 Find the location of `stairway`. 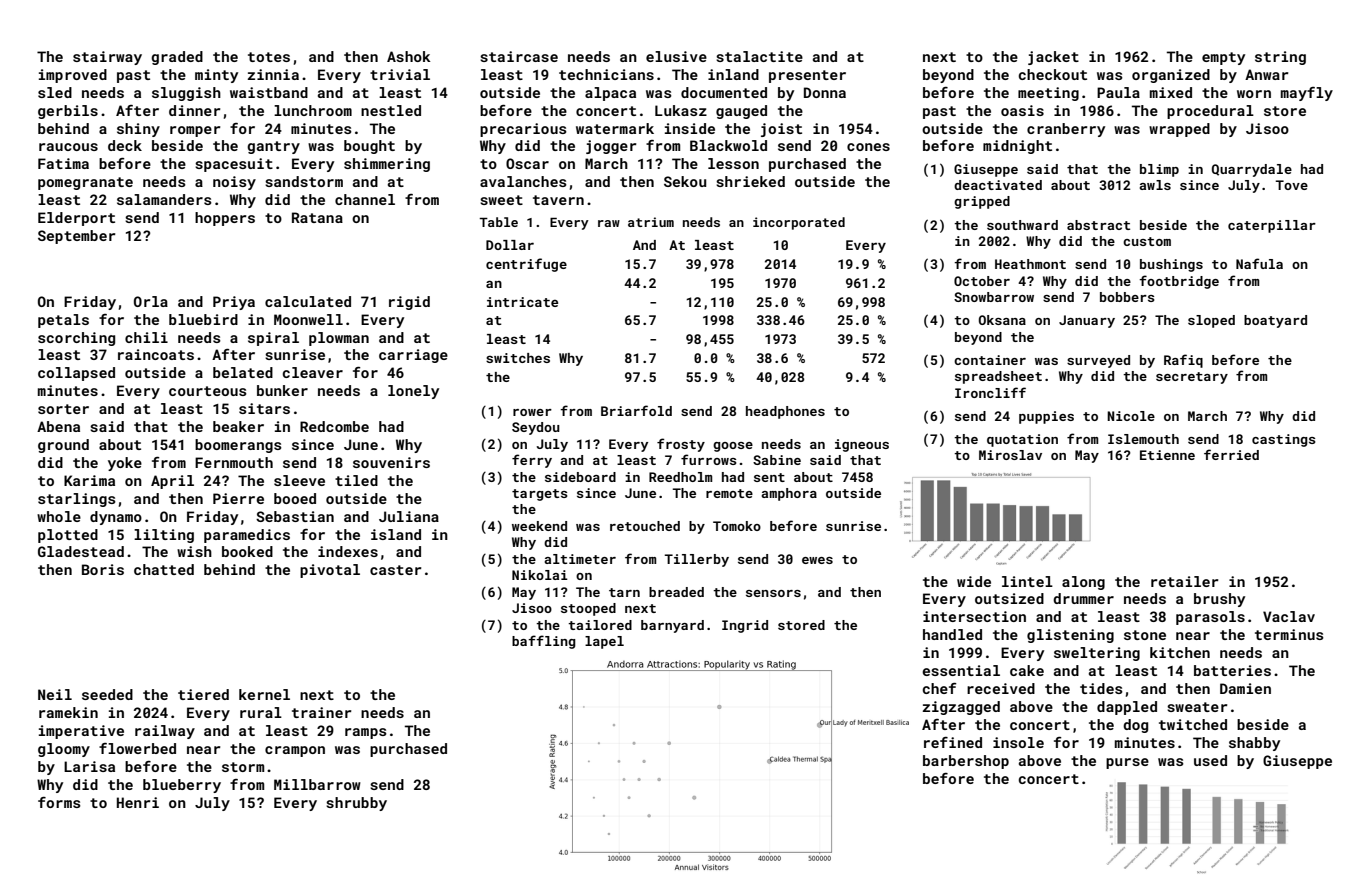

stairway is located at coordinates (107, 58).
